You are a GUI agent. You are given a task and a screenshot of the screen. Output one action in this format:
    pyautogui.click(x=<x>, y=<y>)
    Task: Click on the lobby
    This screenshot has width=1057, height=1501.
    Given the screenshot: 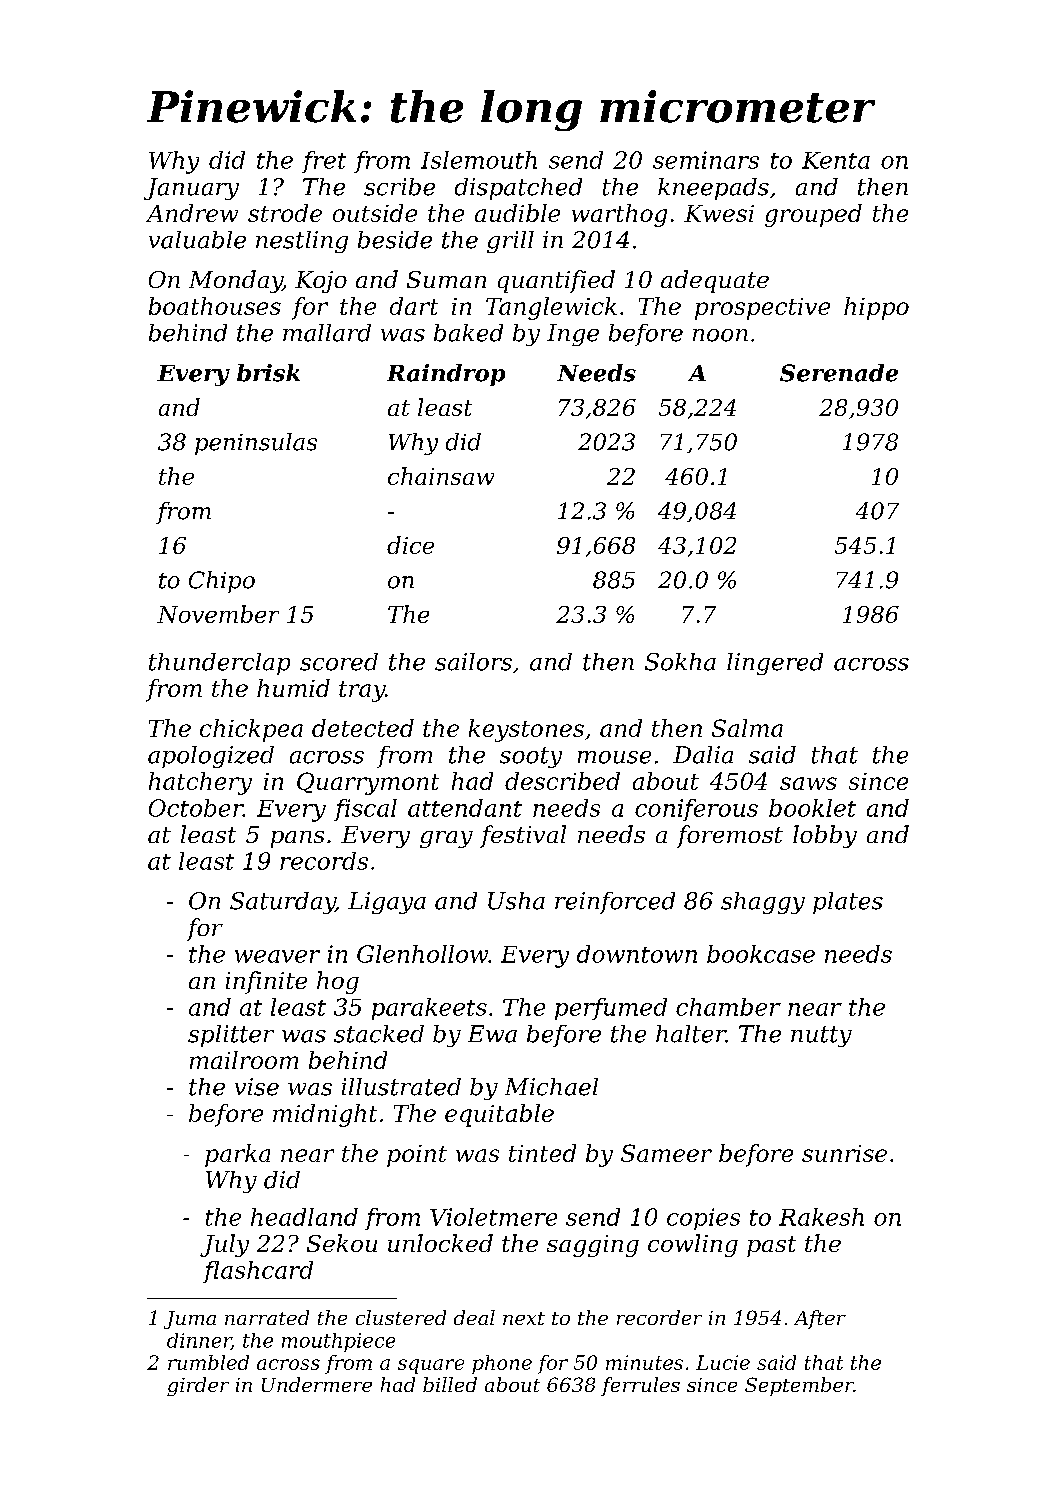 What is the action you would take?
    pyautogui.click(x=825, y=836)
